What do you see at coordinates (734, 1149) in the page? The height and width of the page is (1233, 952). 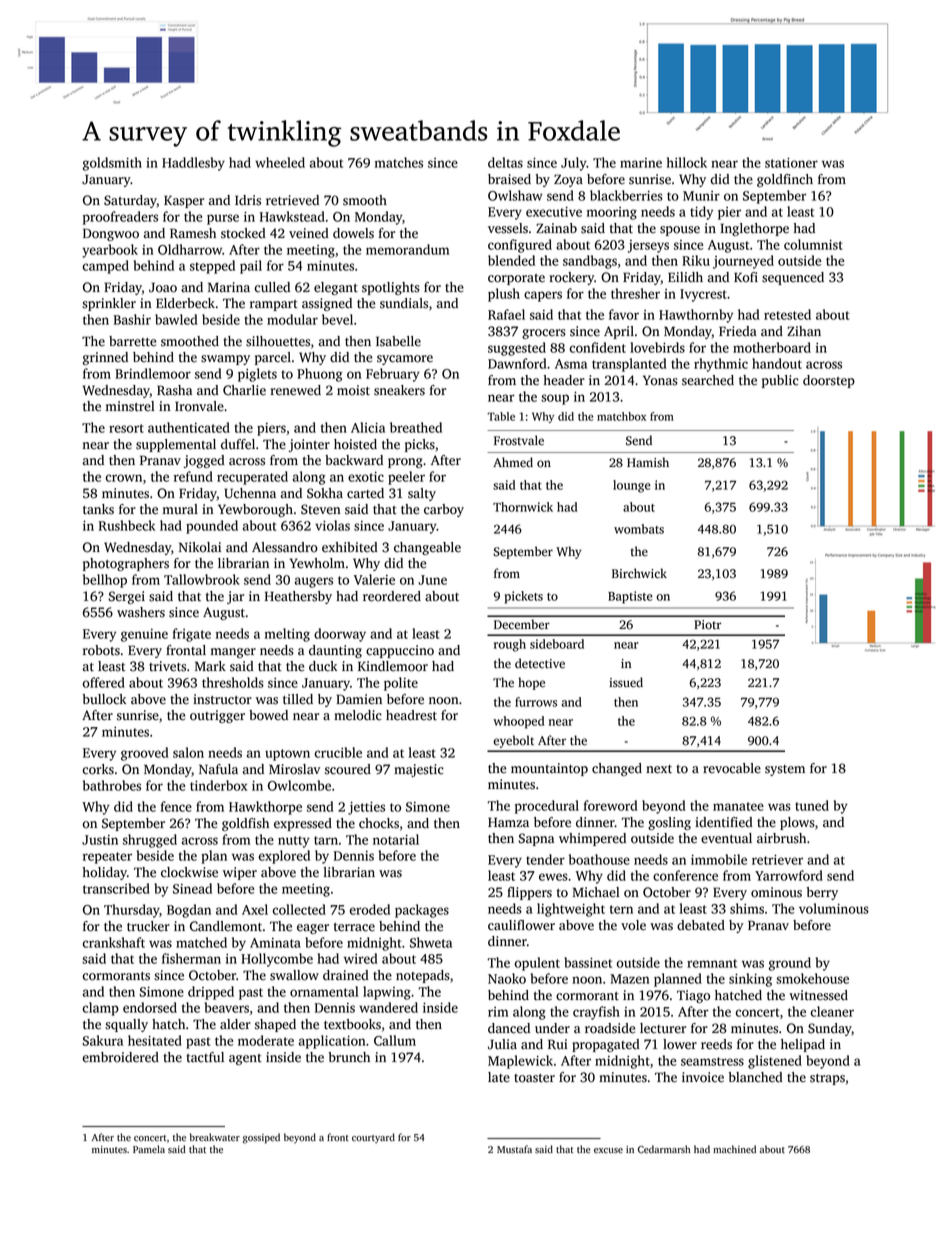 I see `machined` at bounding box center [734, 1149].
